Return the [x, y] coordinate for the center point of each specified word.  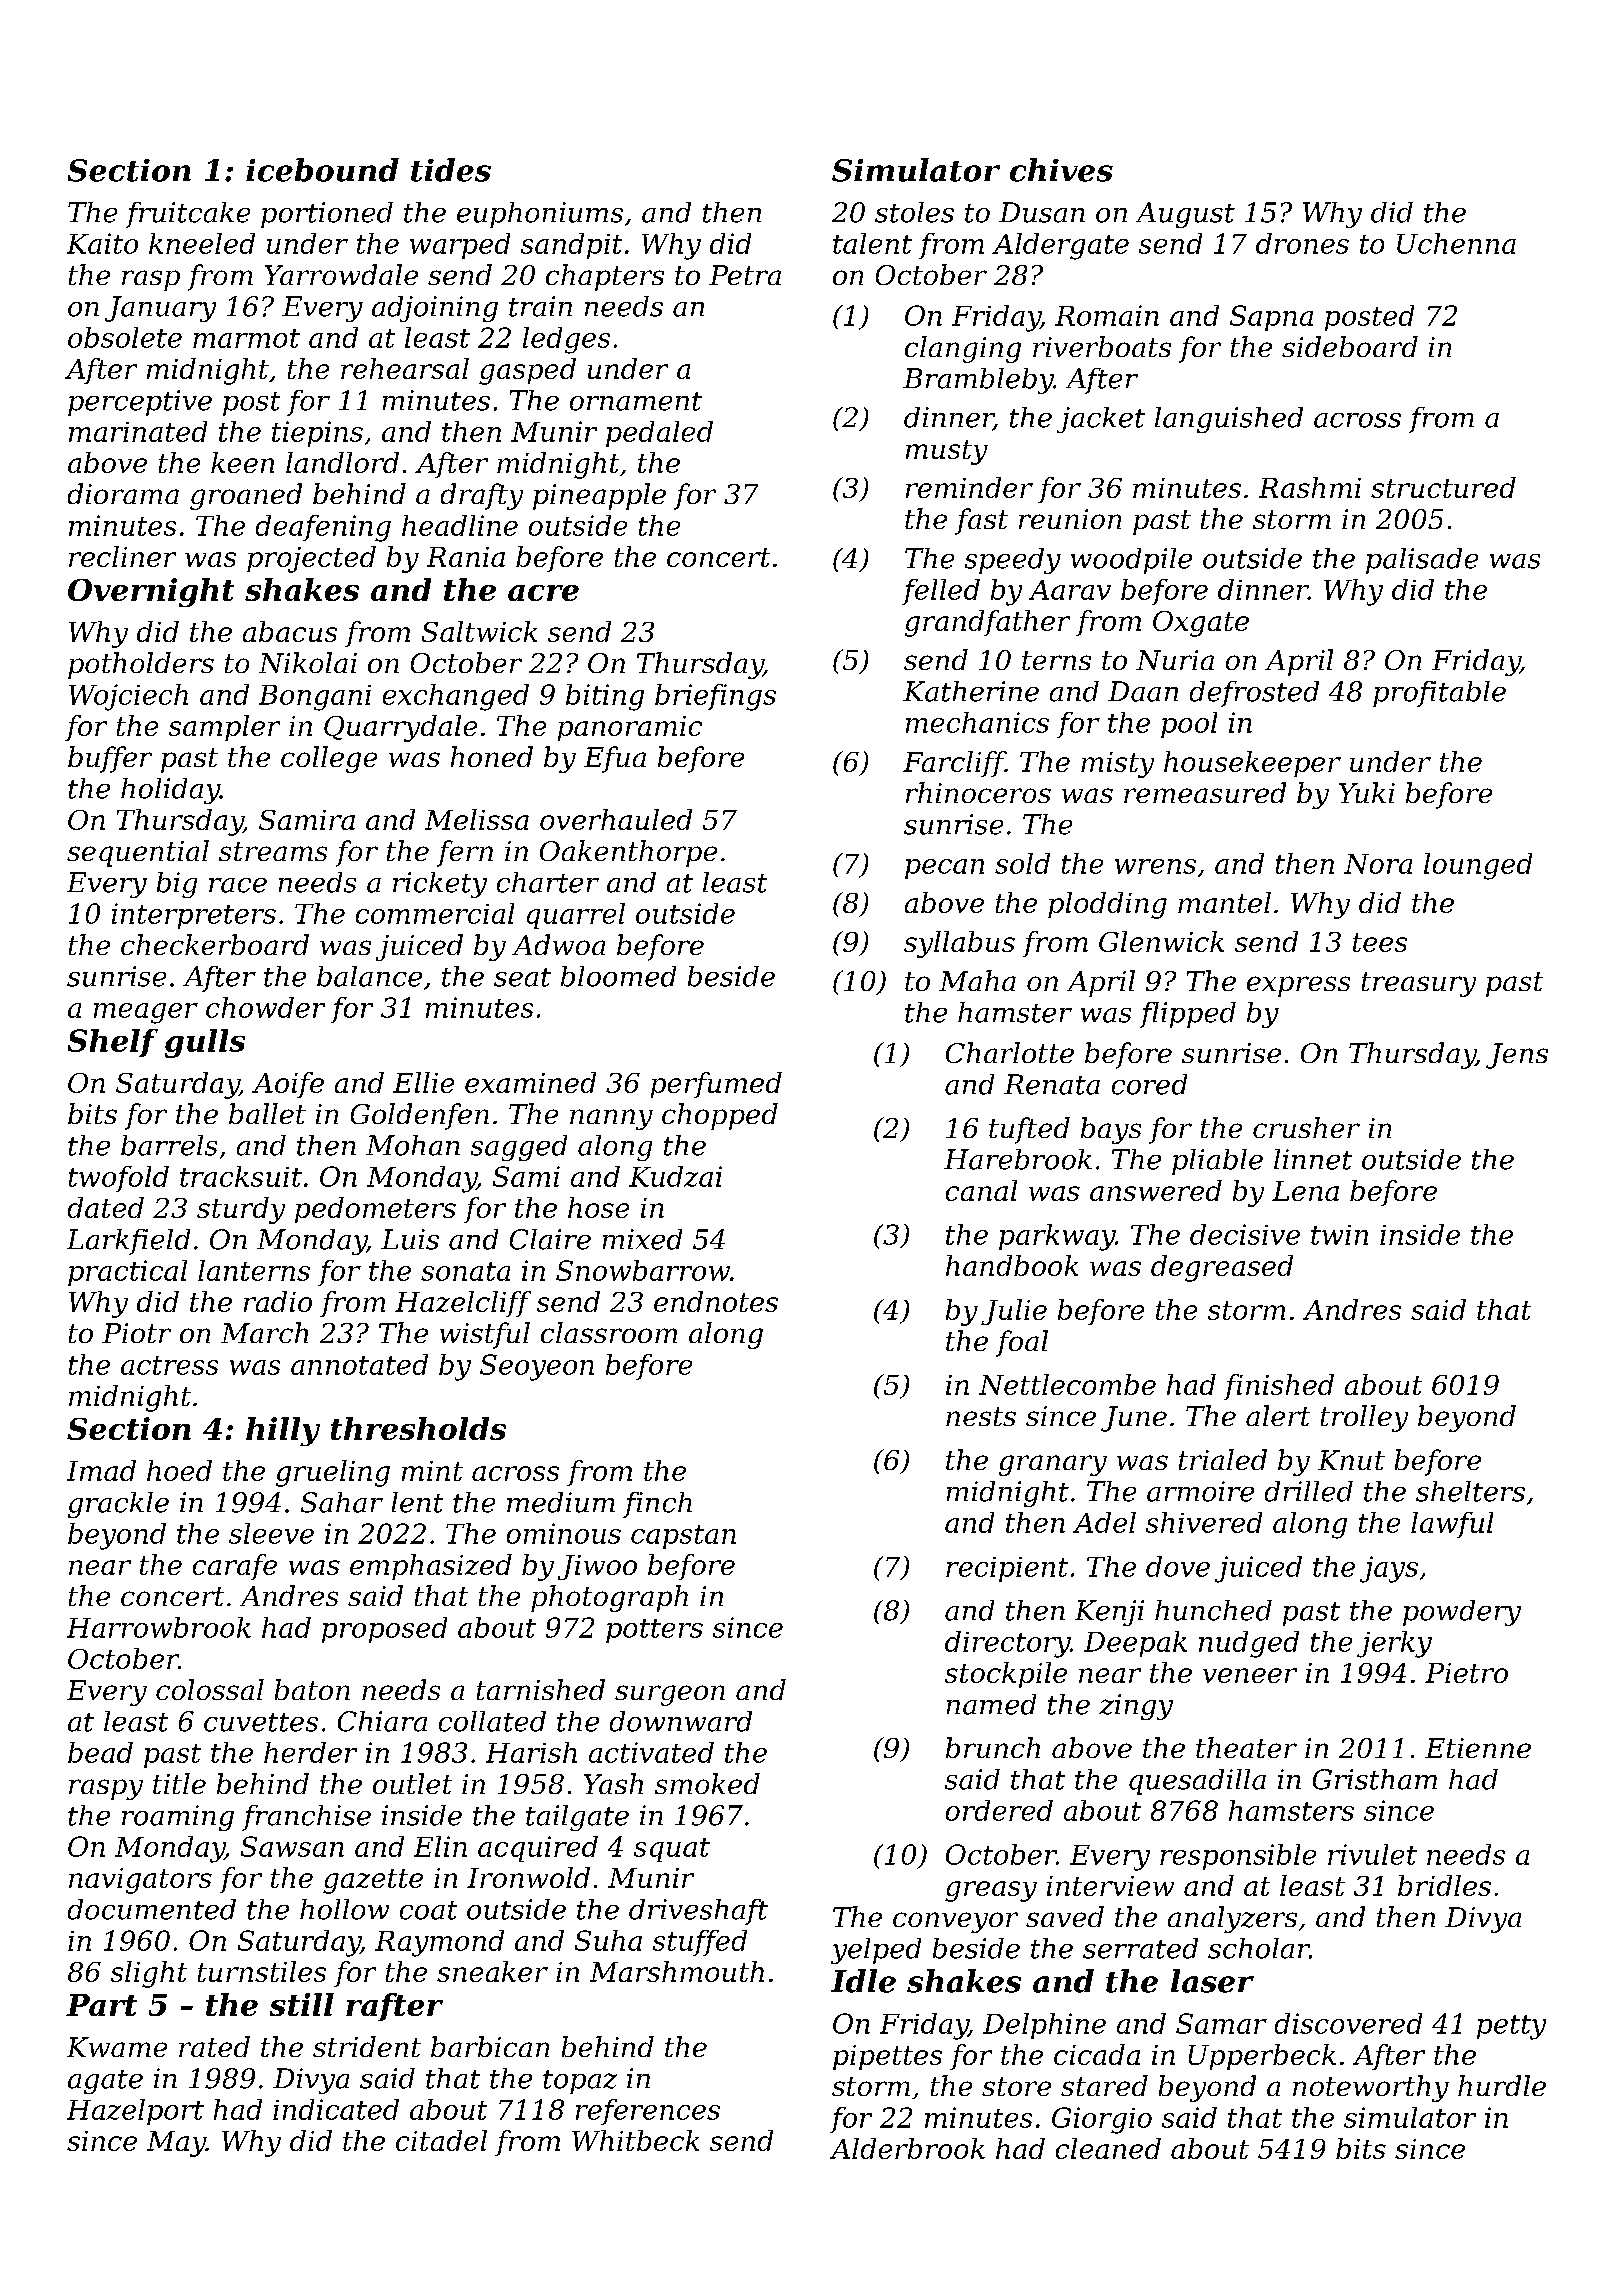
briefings [715, 697]
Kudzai [675, 1176]
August [1185, 215]
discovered [1348, 2023]
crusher [1306, 1127]
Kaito [102, 243]
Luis [410, 1239]
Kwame [117, 2047]
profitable [1439, 694]
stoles [914, 212]
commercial [435, 913]
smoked [707, 1783]
